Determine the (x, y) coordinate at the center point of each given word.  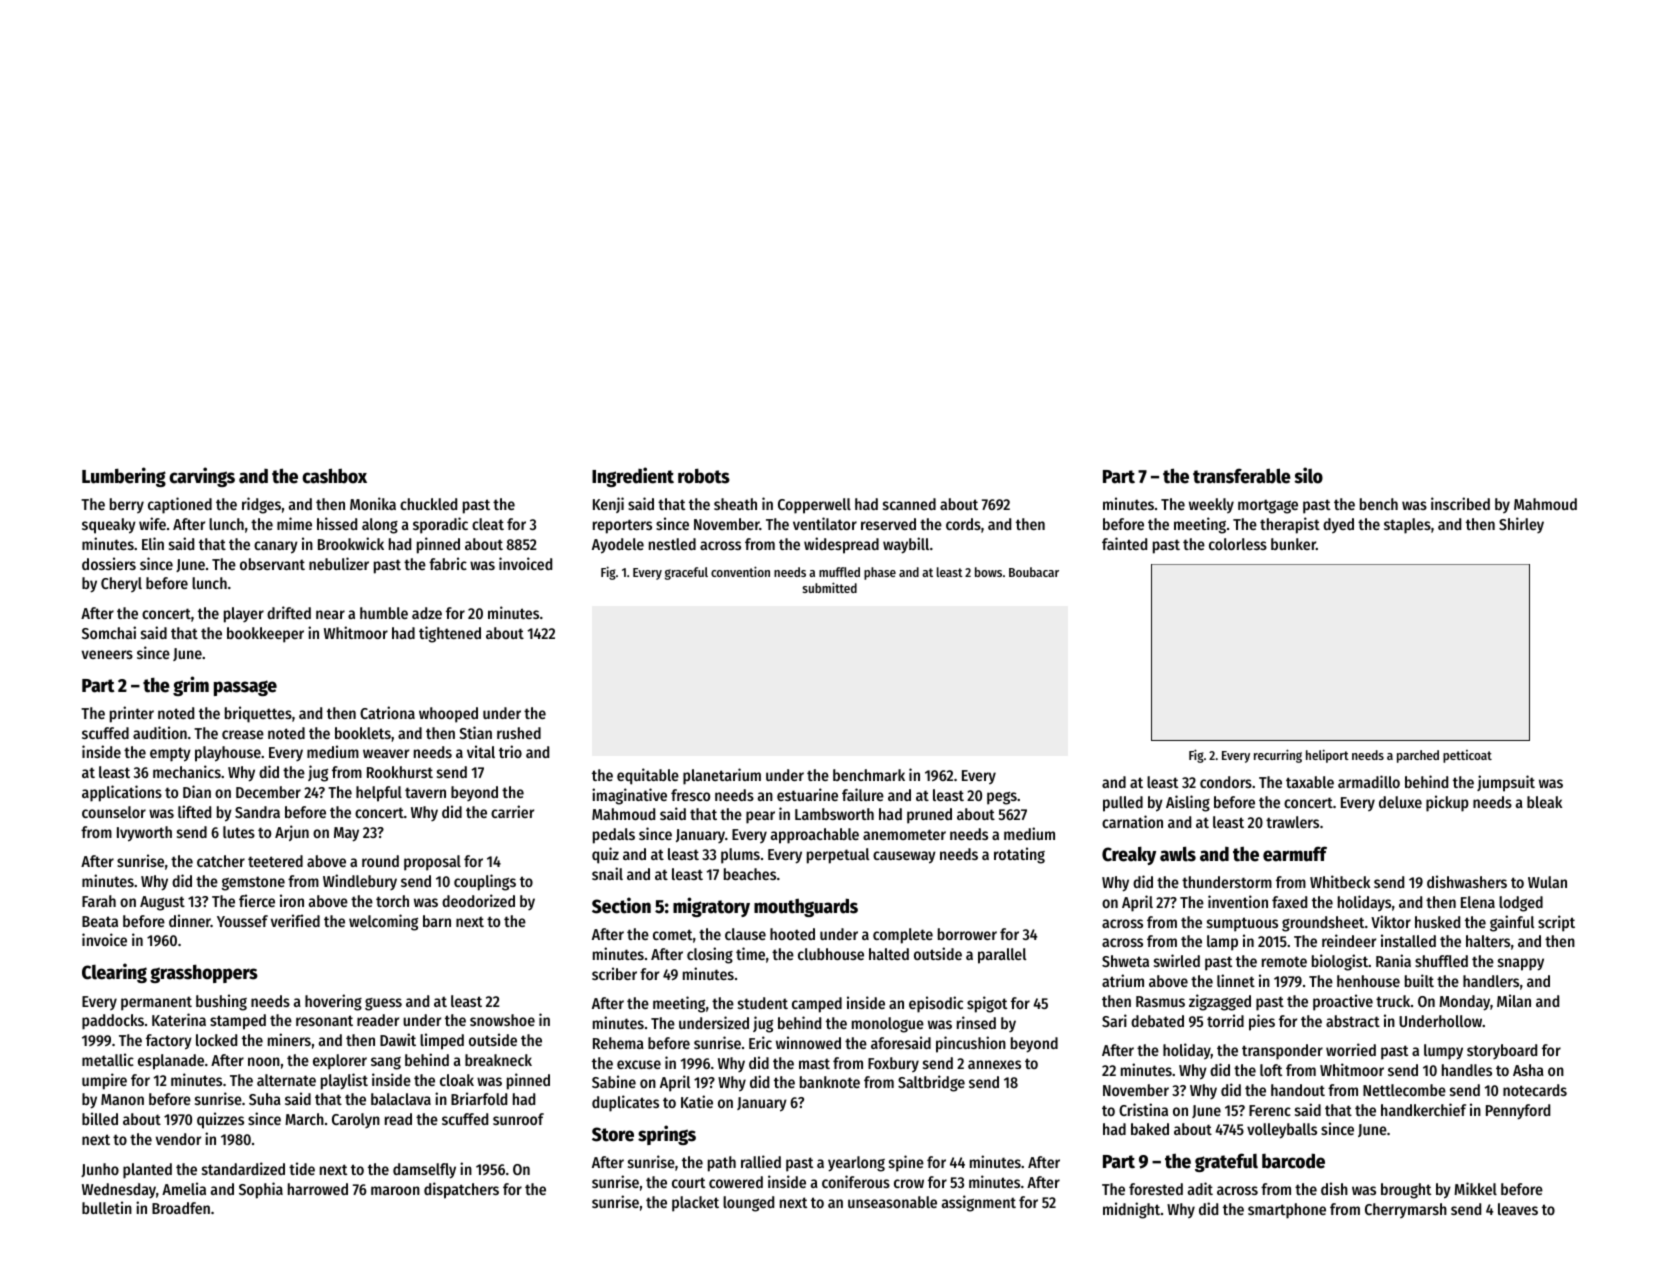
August (162, 903)
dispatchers (461, 1190)
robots (704, 476)
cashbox (334, 476)
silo (1308, 475)
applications (122, 793)
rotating (1019, 855)
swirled (1177, 960)
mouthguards (806, 907)
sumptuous (1242, 924)
